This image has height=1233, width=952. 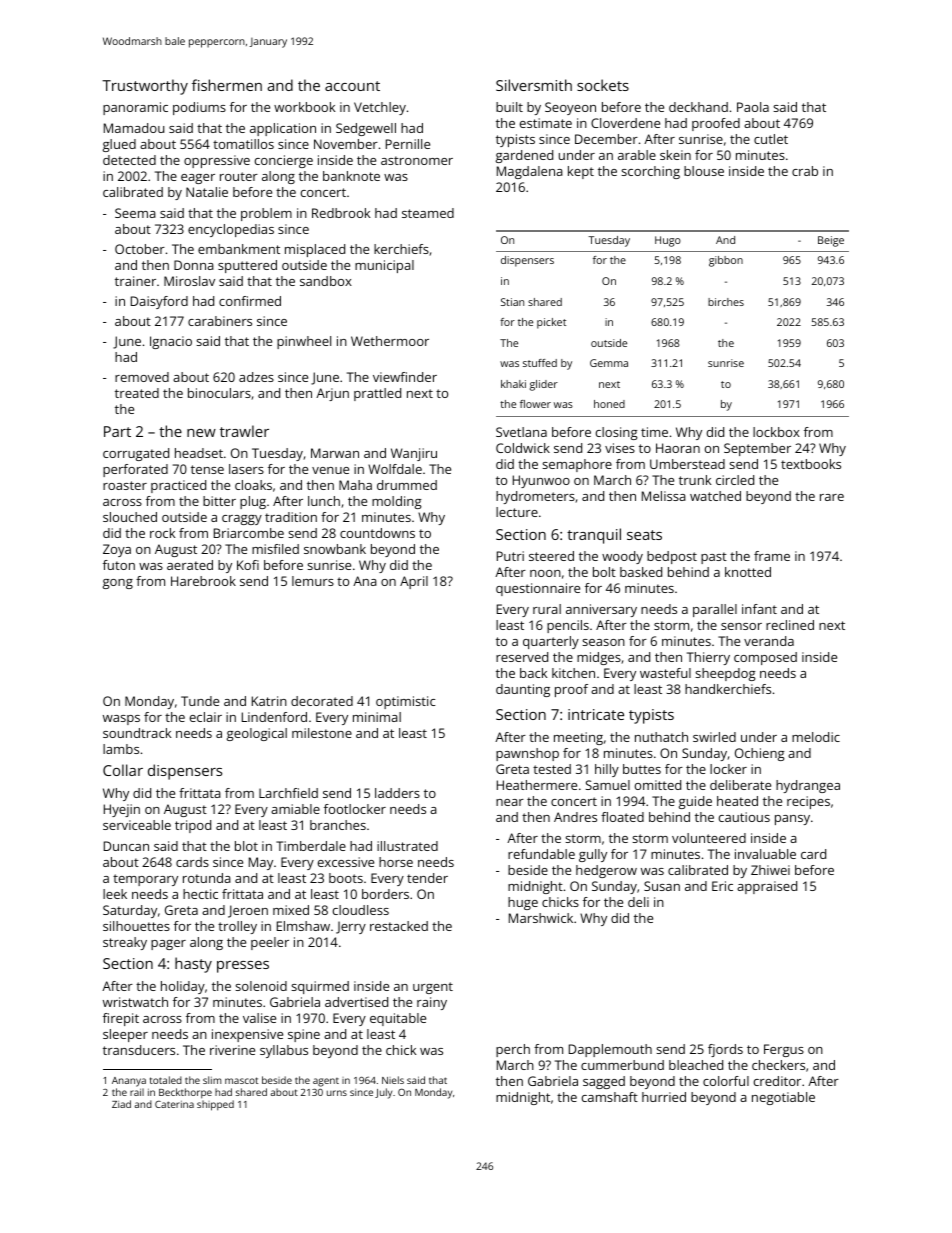 I want to click on near, so click(x=510, y=802).
